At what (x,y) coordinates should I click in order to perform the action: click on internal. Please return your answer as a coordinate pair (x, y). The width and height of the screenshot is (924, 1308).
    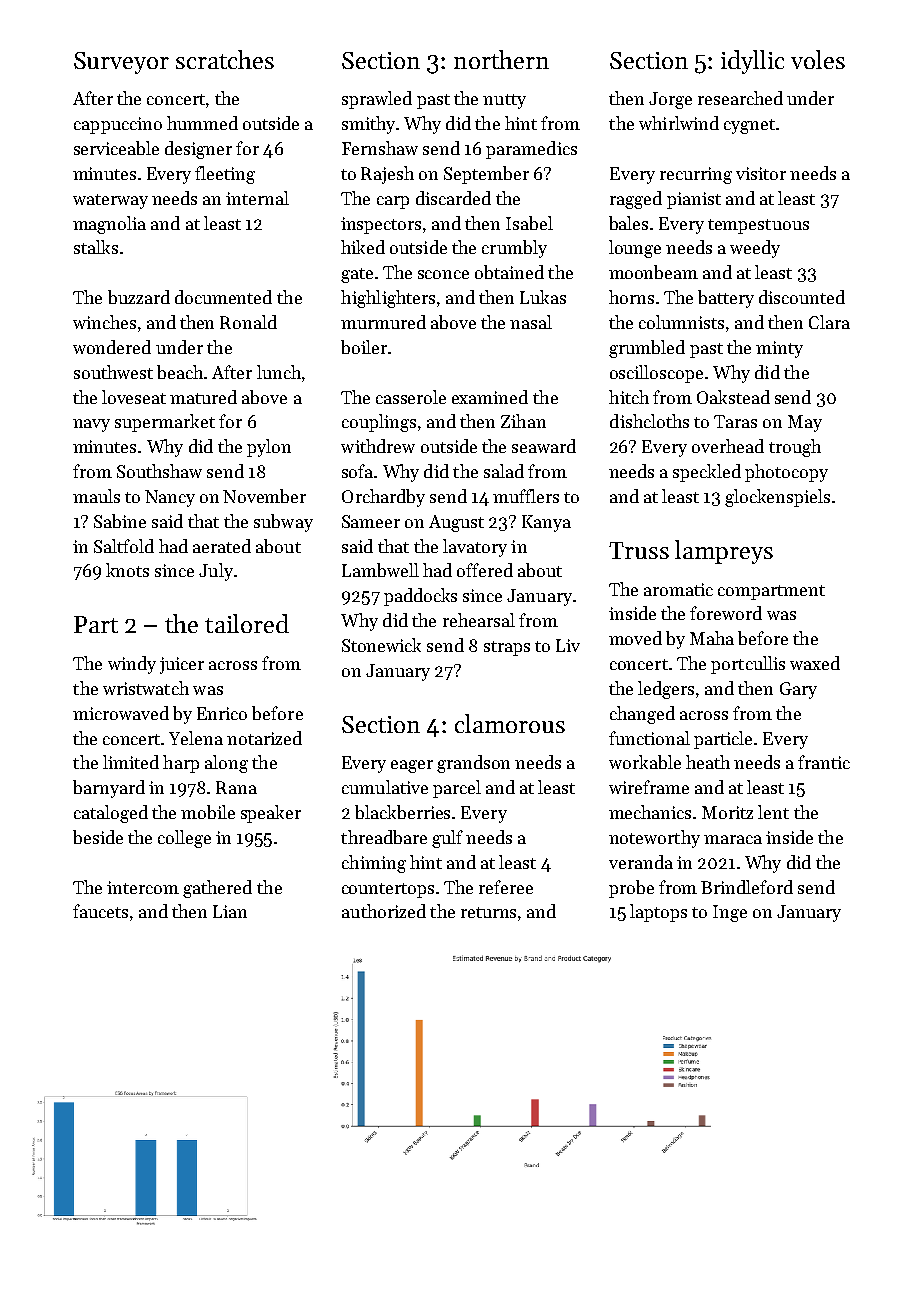
    Looking at the image, I should click on (257, 198).
